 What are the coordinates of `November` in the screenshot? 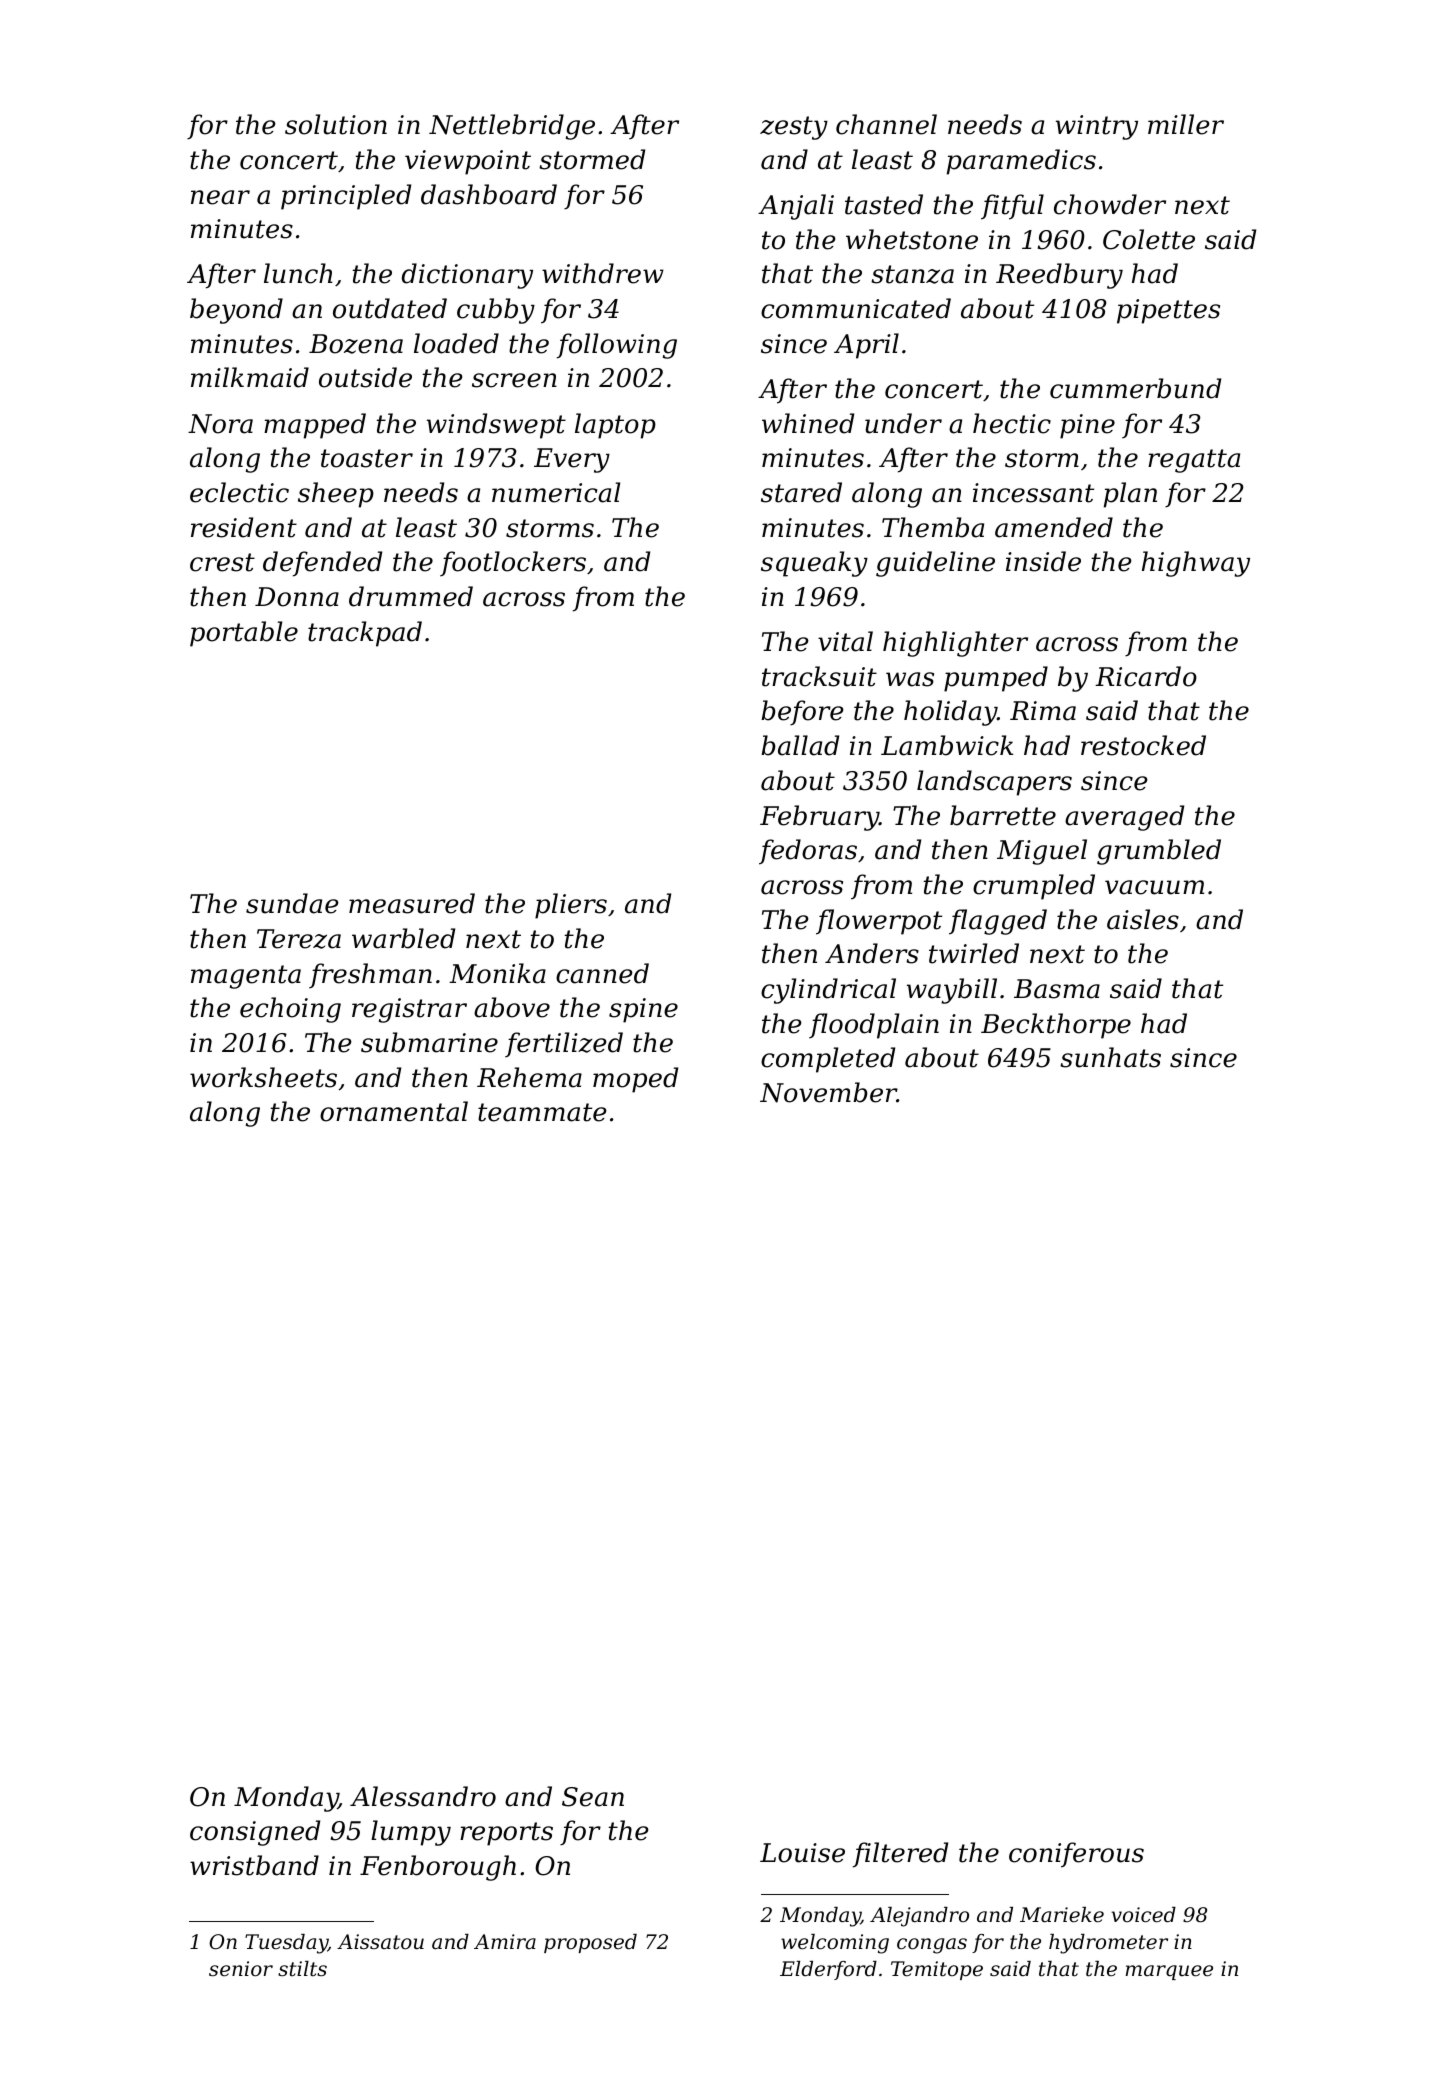 It's located at (828, 1092).
